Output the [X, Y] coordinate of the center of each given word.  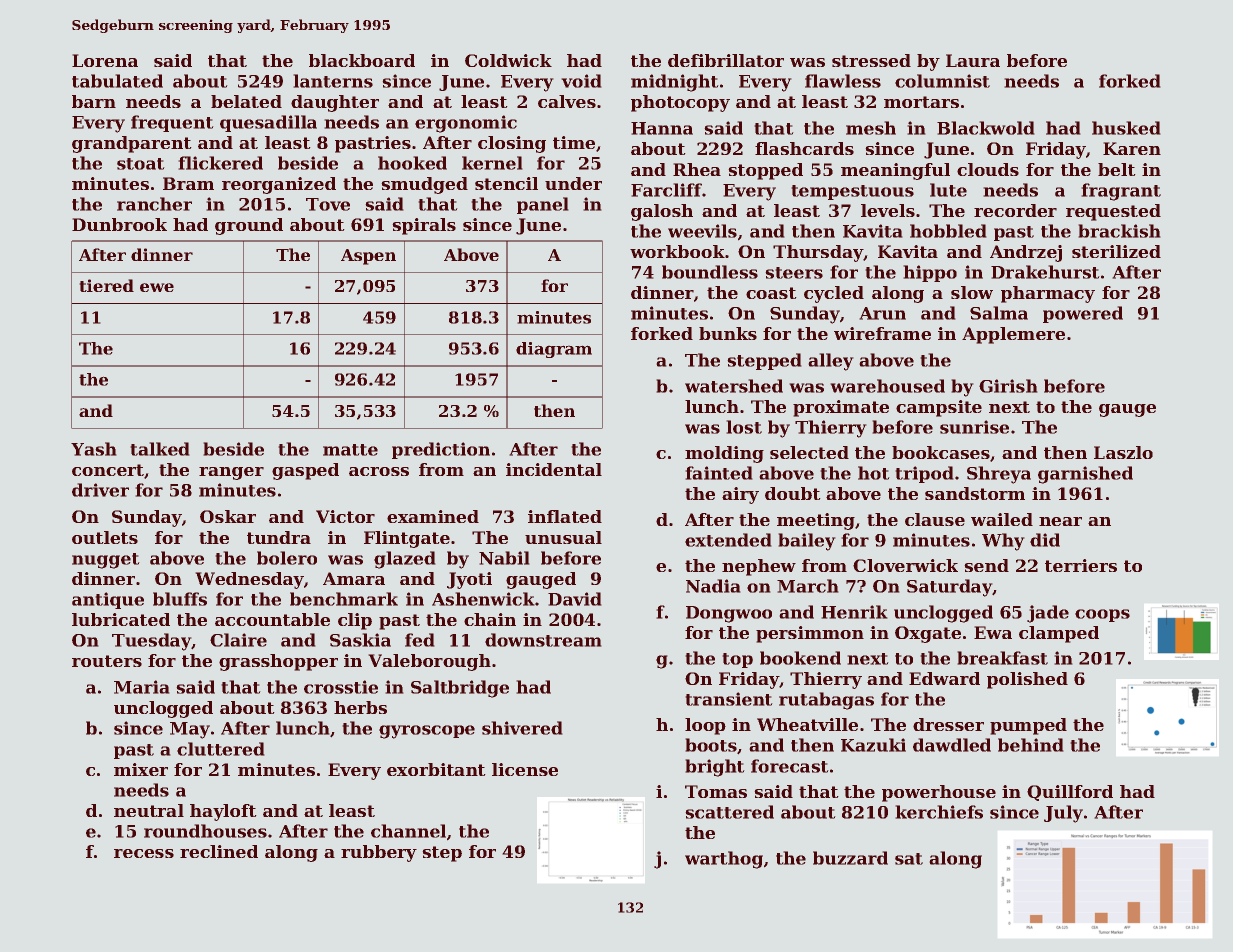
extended [728, 540]
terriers [1081, 565]
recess [144, 853]
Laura [973, 60]
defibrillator [726, 60]
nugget [106, 561]
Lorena [105, 60]
